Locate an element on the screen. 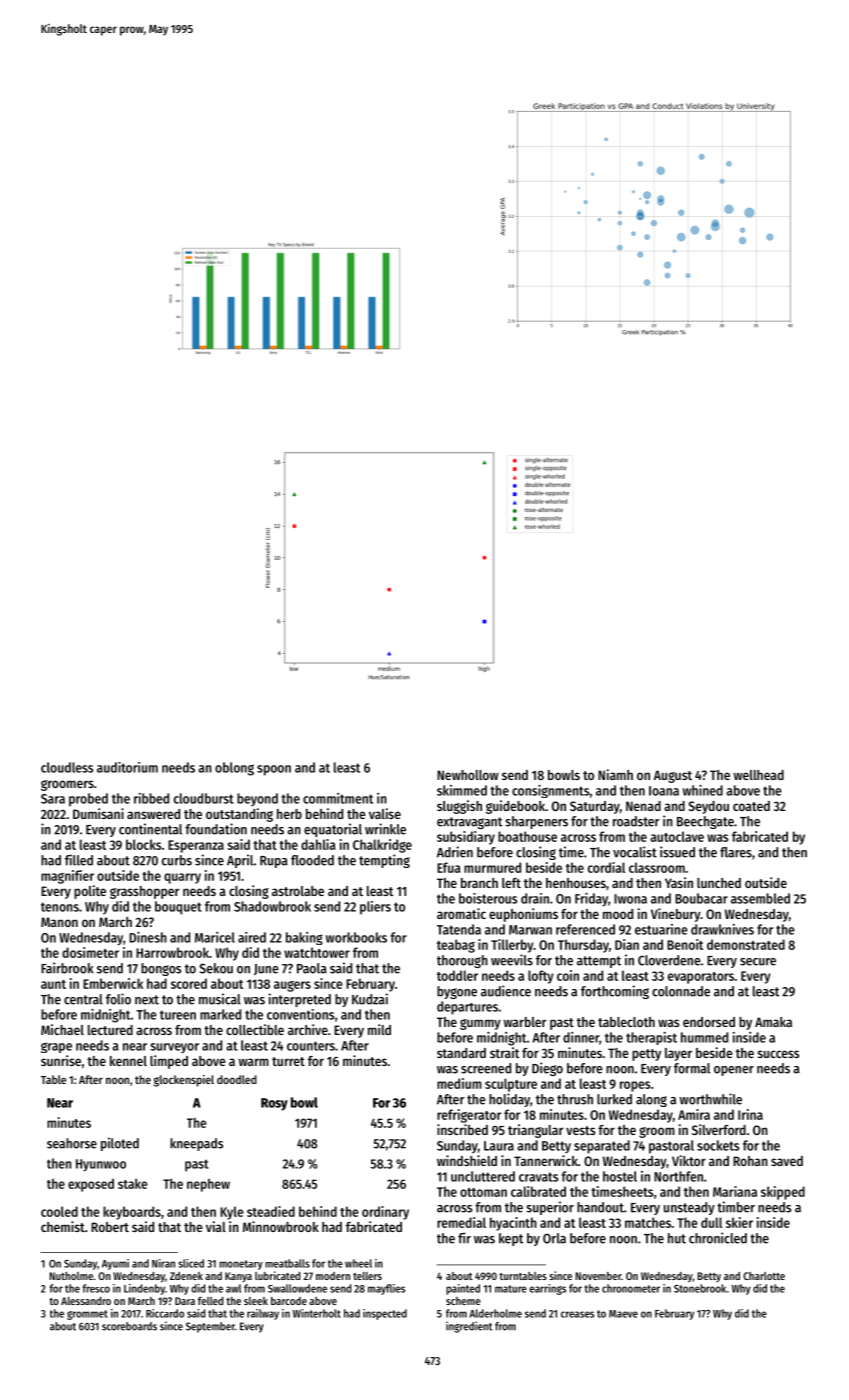  monetary is located at coordinates (241, 1265).
